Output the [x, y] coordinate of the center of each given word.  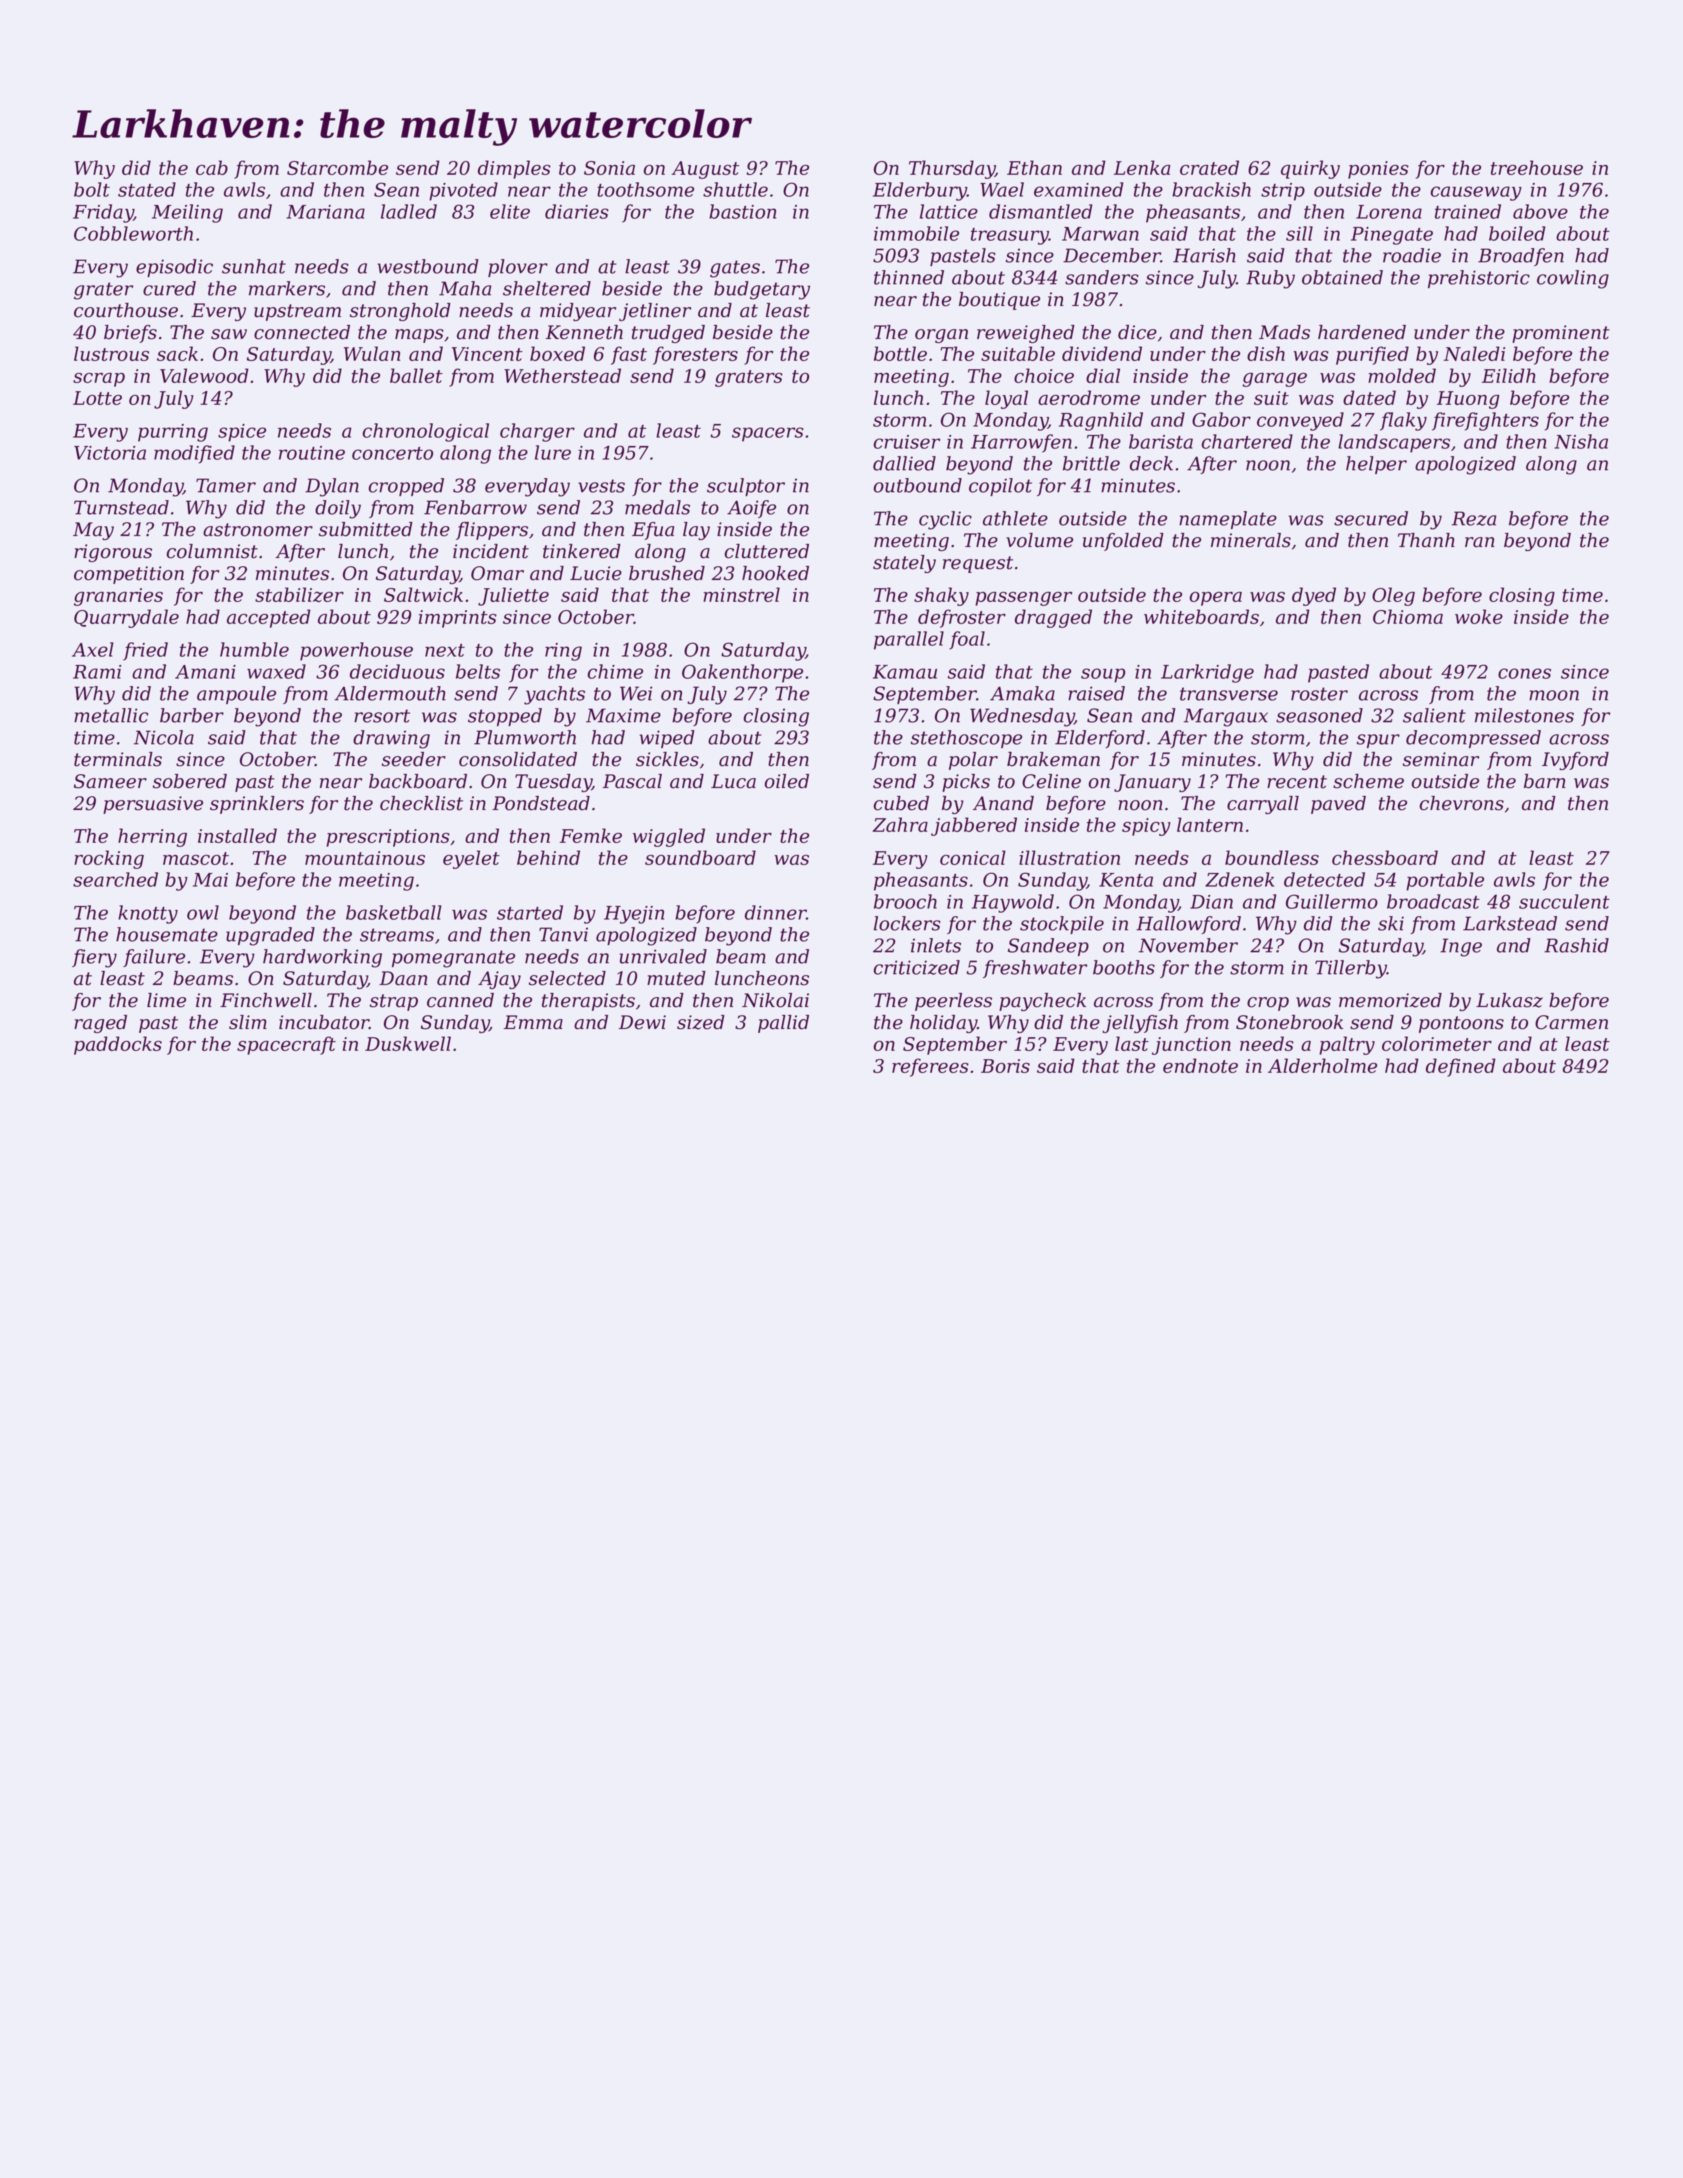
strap [394, 1002]
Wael [1002, 189]
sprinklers [257, 805]
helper [1376, 465]
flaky [1403, 421]
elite [510, 211]
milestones [1524, 715]
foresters [695, 355]
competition [129, 575]
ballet [416, 375]
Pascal [632, 781]
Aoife [751, 509]
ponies [1378, 170]
